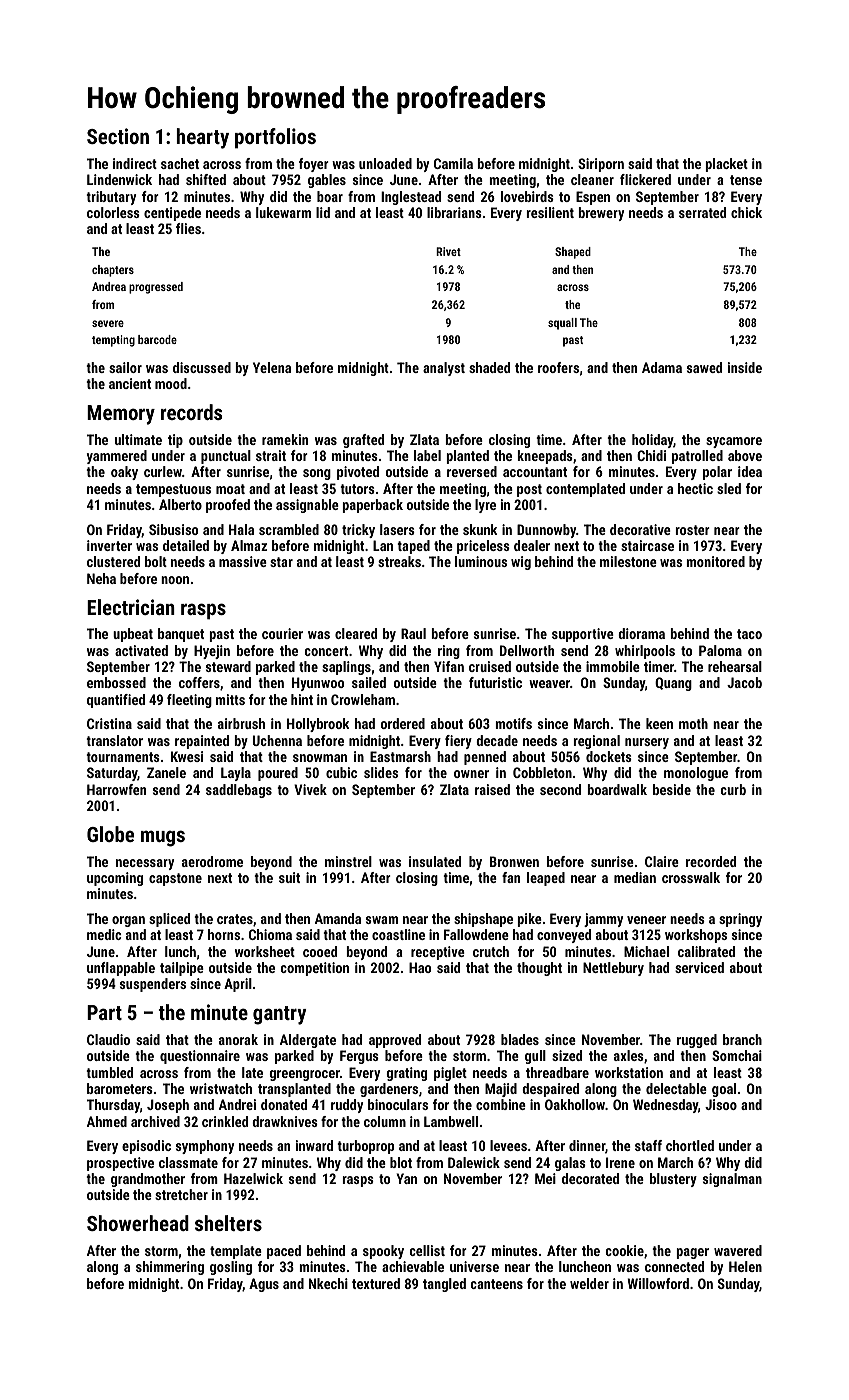 The image size is (849, 1400). What do you see at coordinates (110, 834) in the screenshot?
I see `Globe` at bounding box center [110, 834].
